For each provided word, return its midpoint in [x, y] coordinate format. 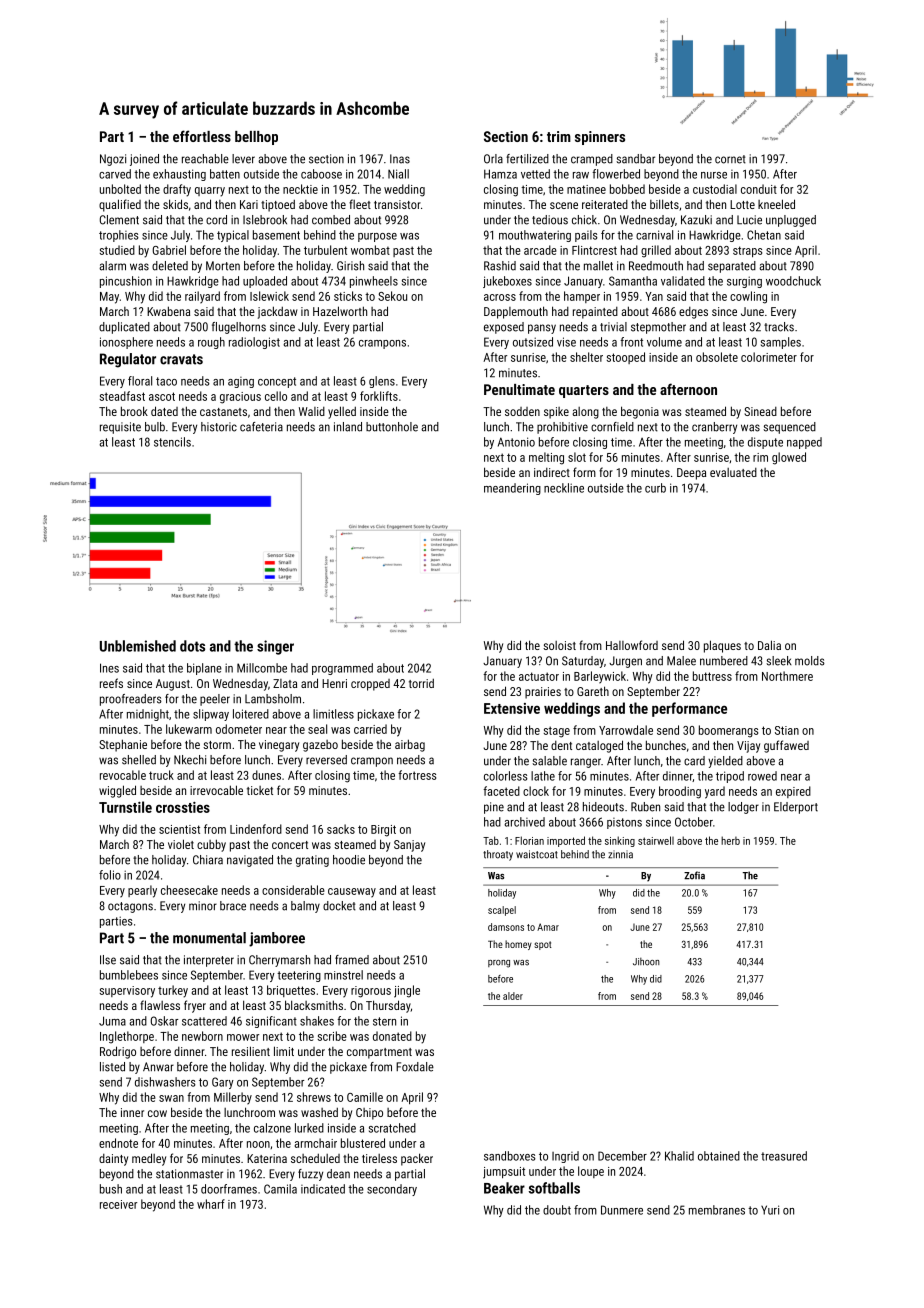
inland [348, 427]
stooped [626, 358]
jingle [407, 991]
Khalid [679, 1156]
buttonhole [392, 427]
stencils [172, 442]
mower [243, 1037]
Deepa [691, 474]
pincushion [126, 282]
